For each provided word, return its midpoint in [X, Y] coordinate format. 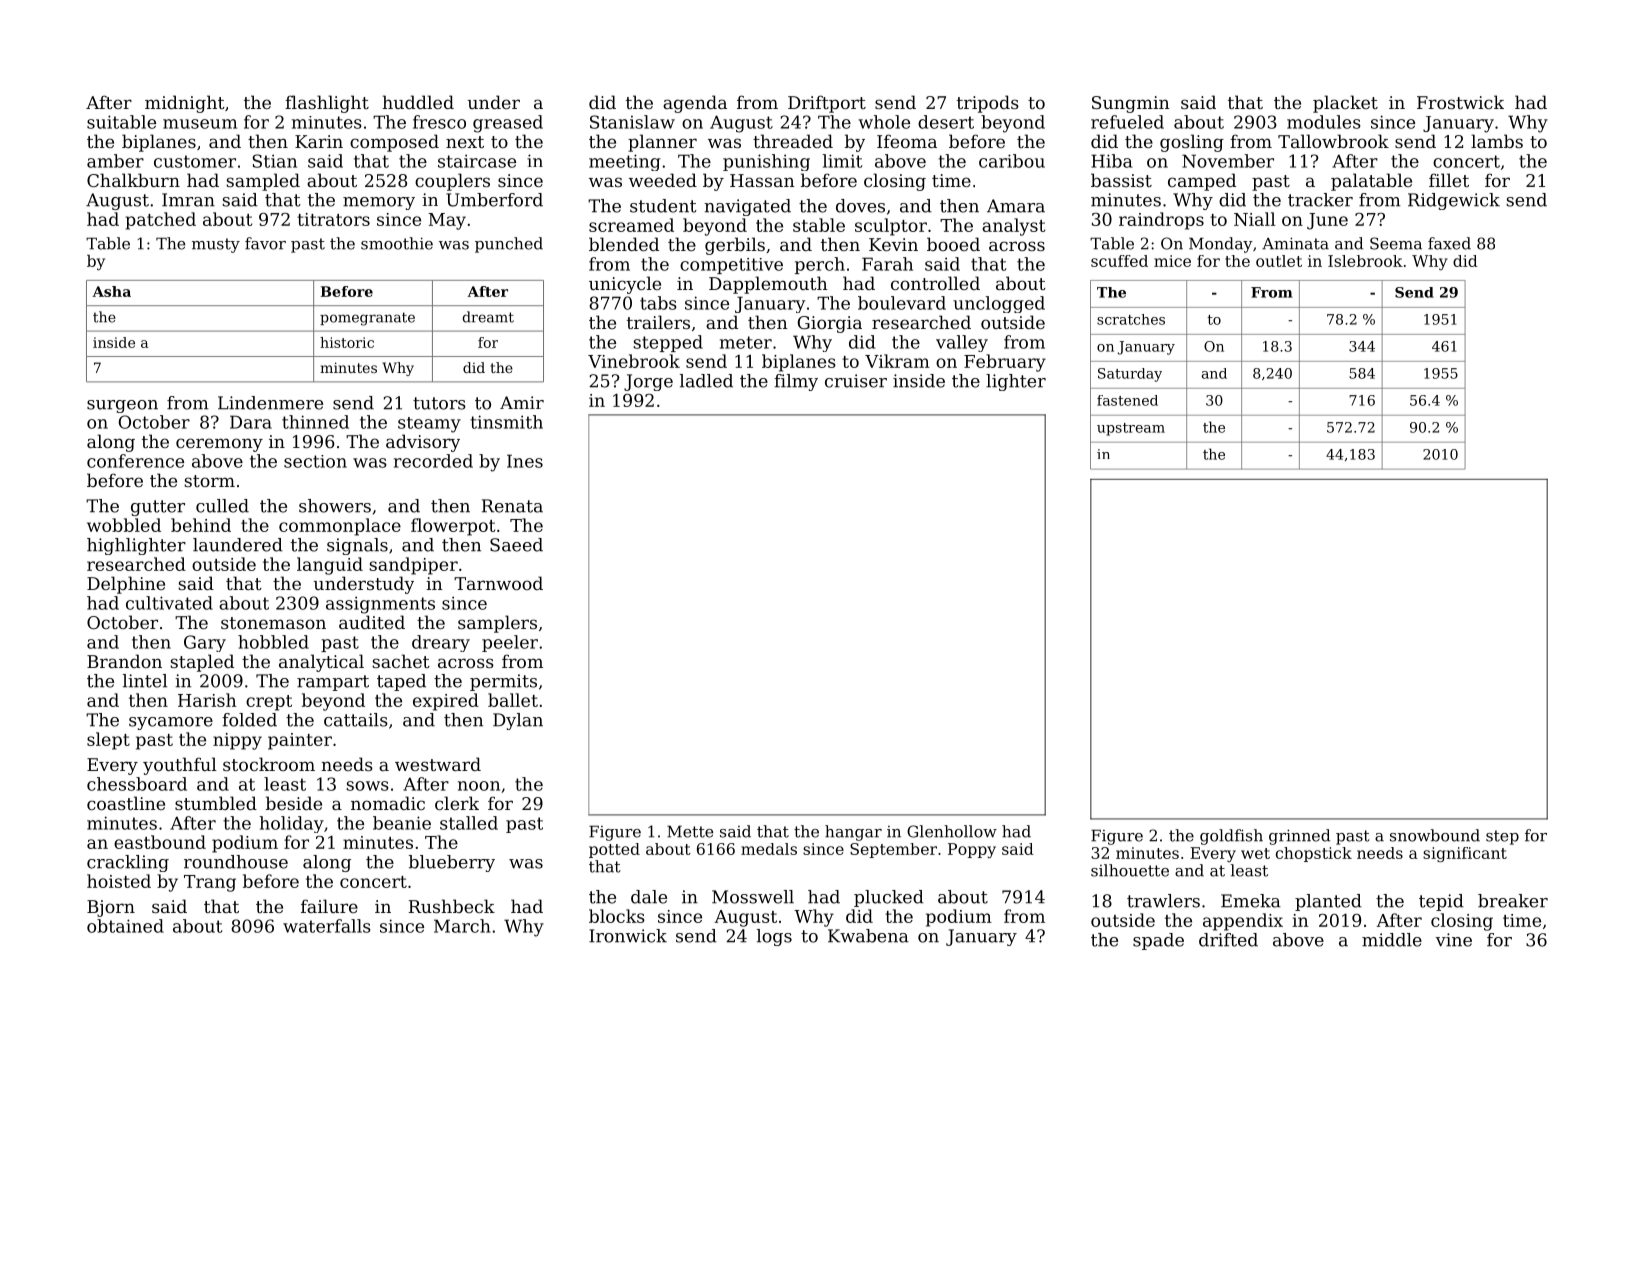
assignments [380, 605]
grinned [1299, 837]
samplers [497, 624]
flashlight [327, 104]
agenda [695, 104]
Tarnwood [498, 583]
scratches [1131, 319]
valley [962, 343]
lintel [145, 681]
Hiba [1111, 161]
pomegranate [367, 319]
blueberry [452, 863]
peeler [510, 643]
